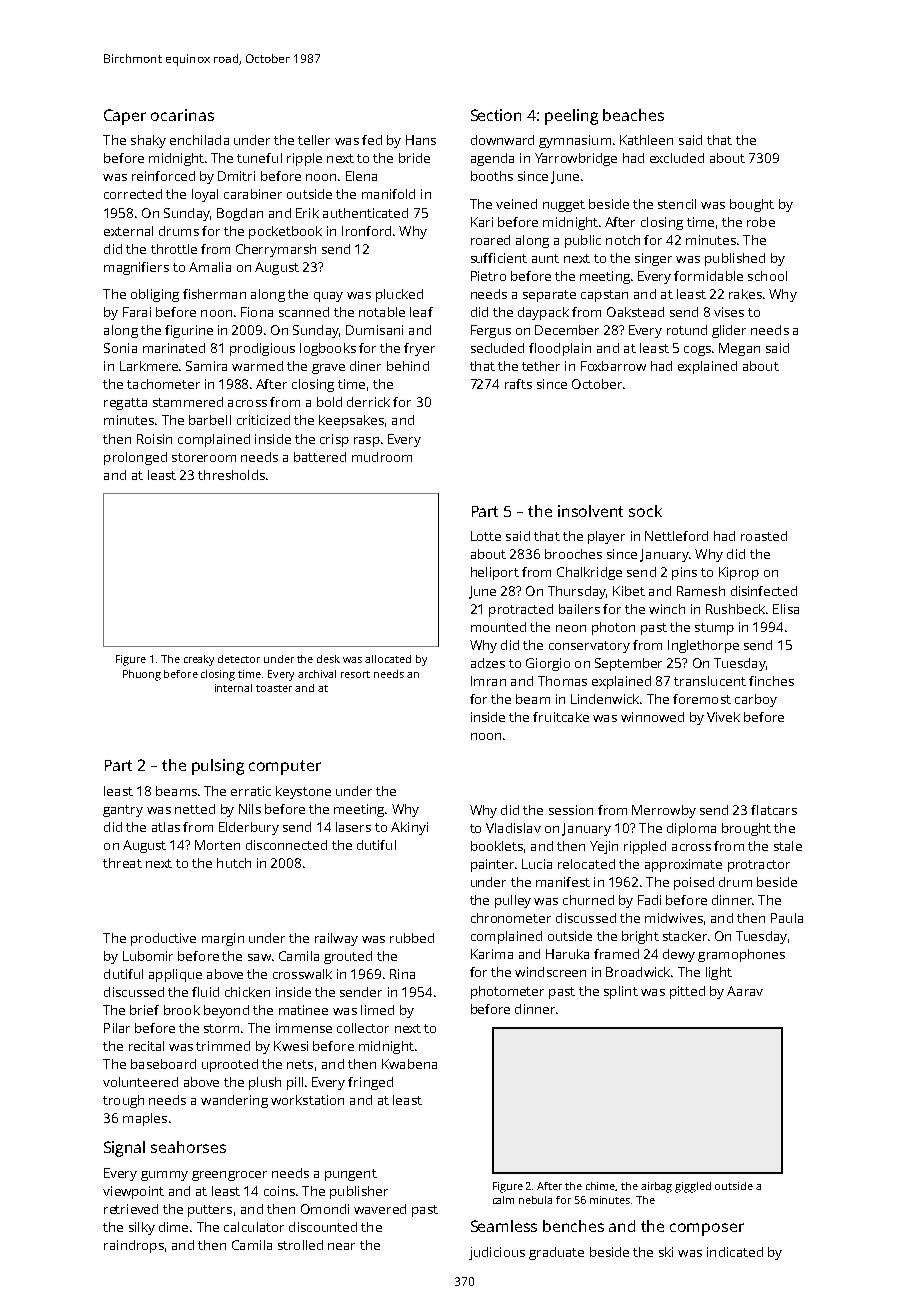 Image resolution: width=908 pixels, height=1316 pixels. What do you see at coordinates (259, 957) in the screenshot?
I see `saw` at bounding box center [259, 957].
